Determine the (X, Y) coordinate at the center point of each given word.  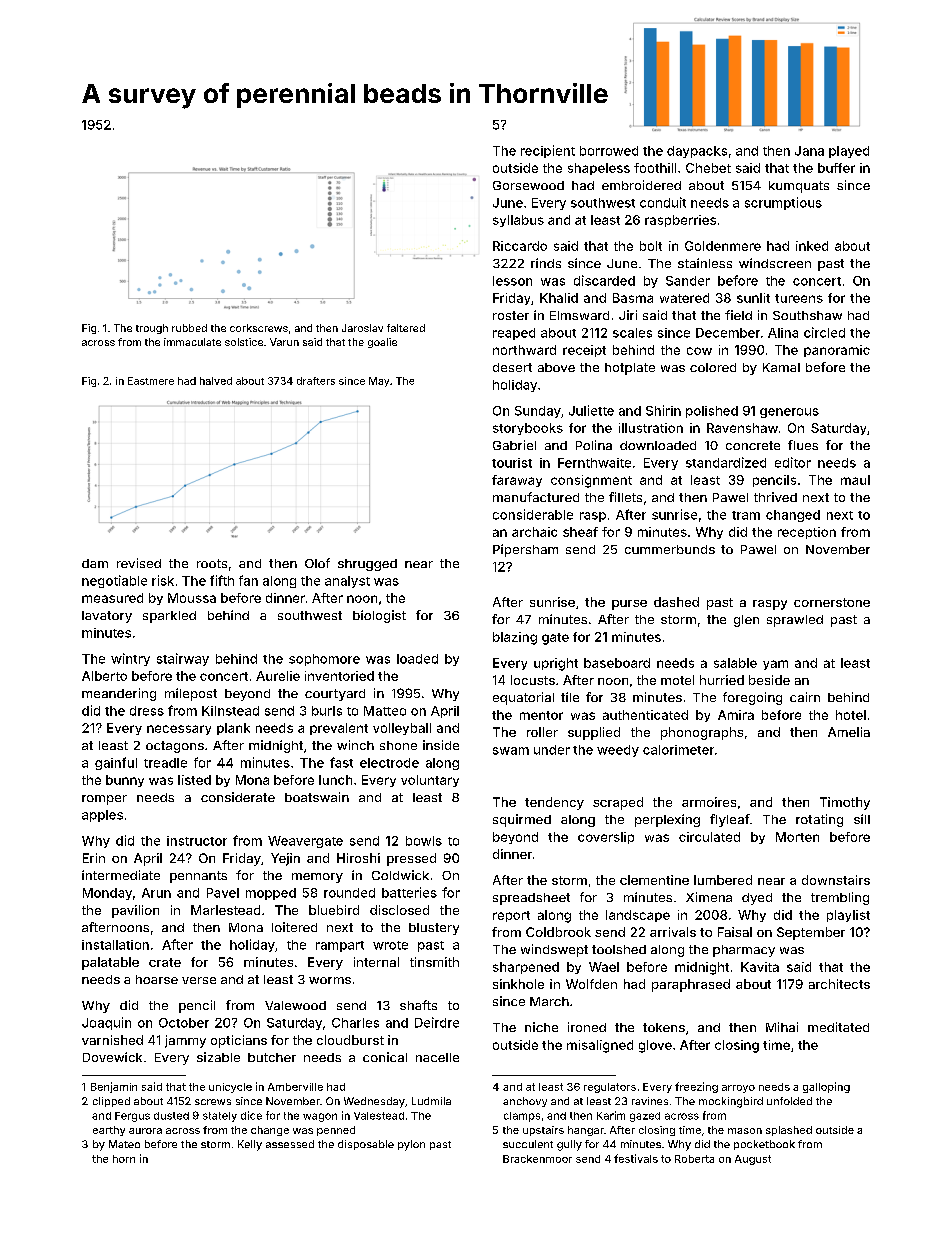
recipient (548, 151)
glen (746, 621)
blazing (515, 638)
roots (212, 563)
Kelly (250, 1145)
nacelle (437, 1057)
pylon (411, 1145)
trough (152, 329)
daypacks (697, 152)
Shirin (663, 410)
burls (327, 711)
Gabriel (514, 445)
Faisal (735, 932)
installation (115, 945)
